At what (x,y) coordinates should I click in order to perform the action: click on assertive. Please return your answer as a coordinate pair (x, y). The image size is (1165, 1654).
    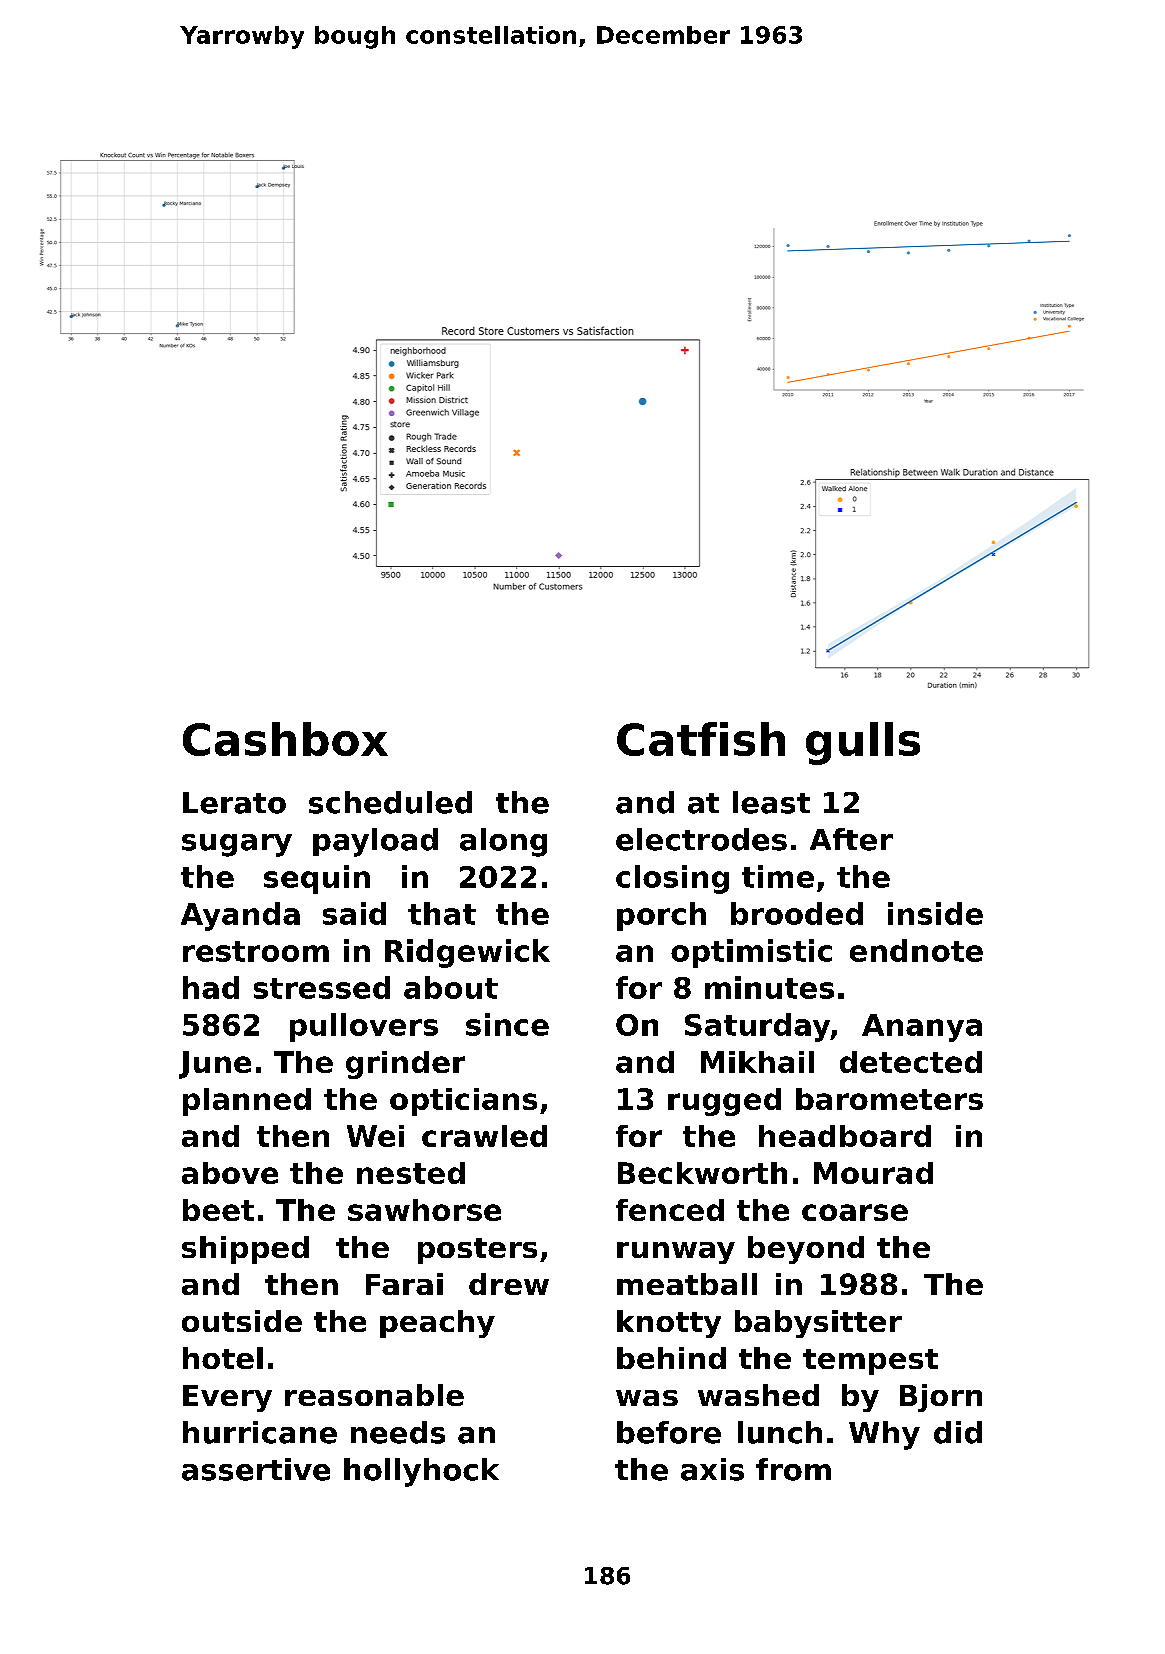
    Looking at the image, I should click on (256, 1469).
